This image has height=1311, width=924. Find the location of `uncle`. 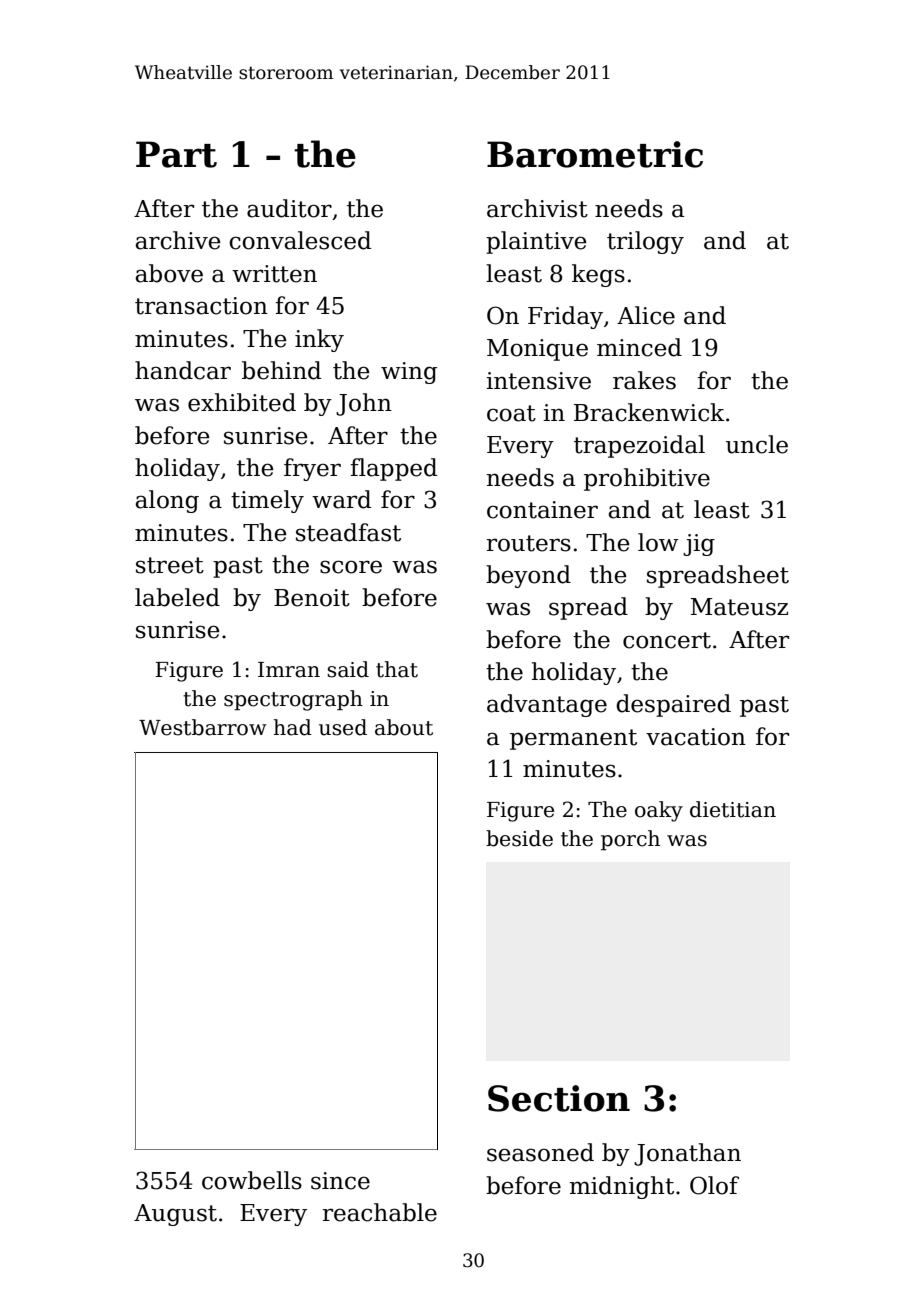

uncle is located at coordinates (757, 444).
